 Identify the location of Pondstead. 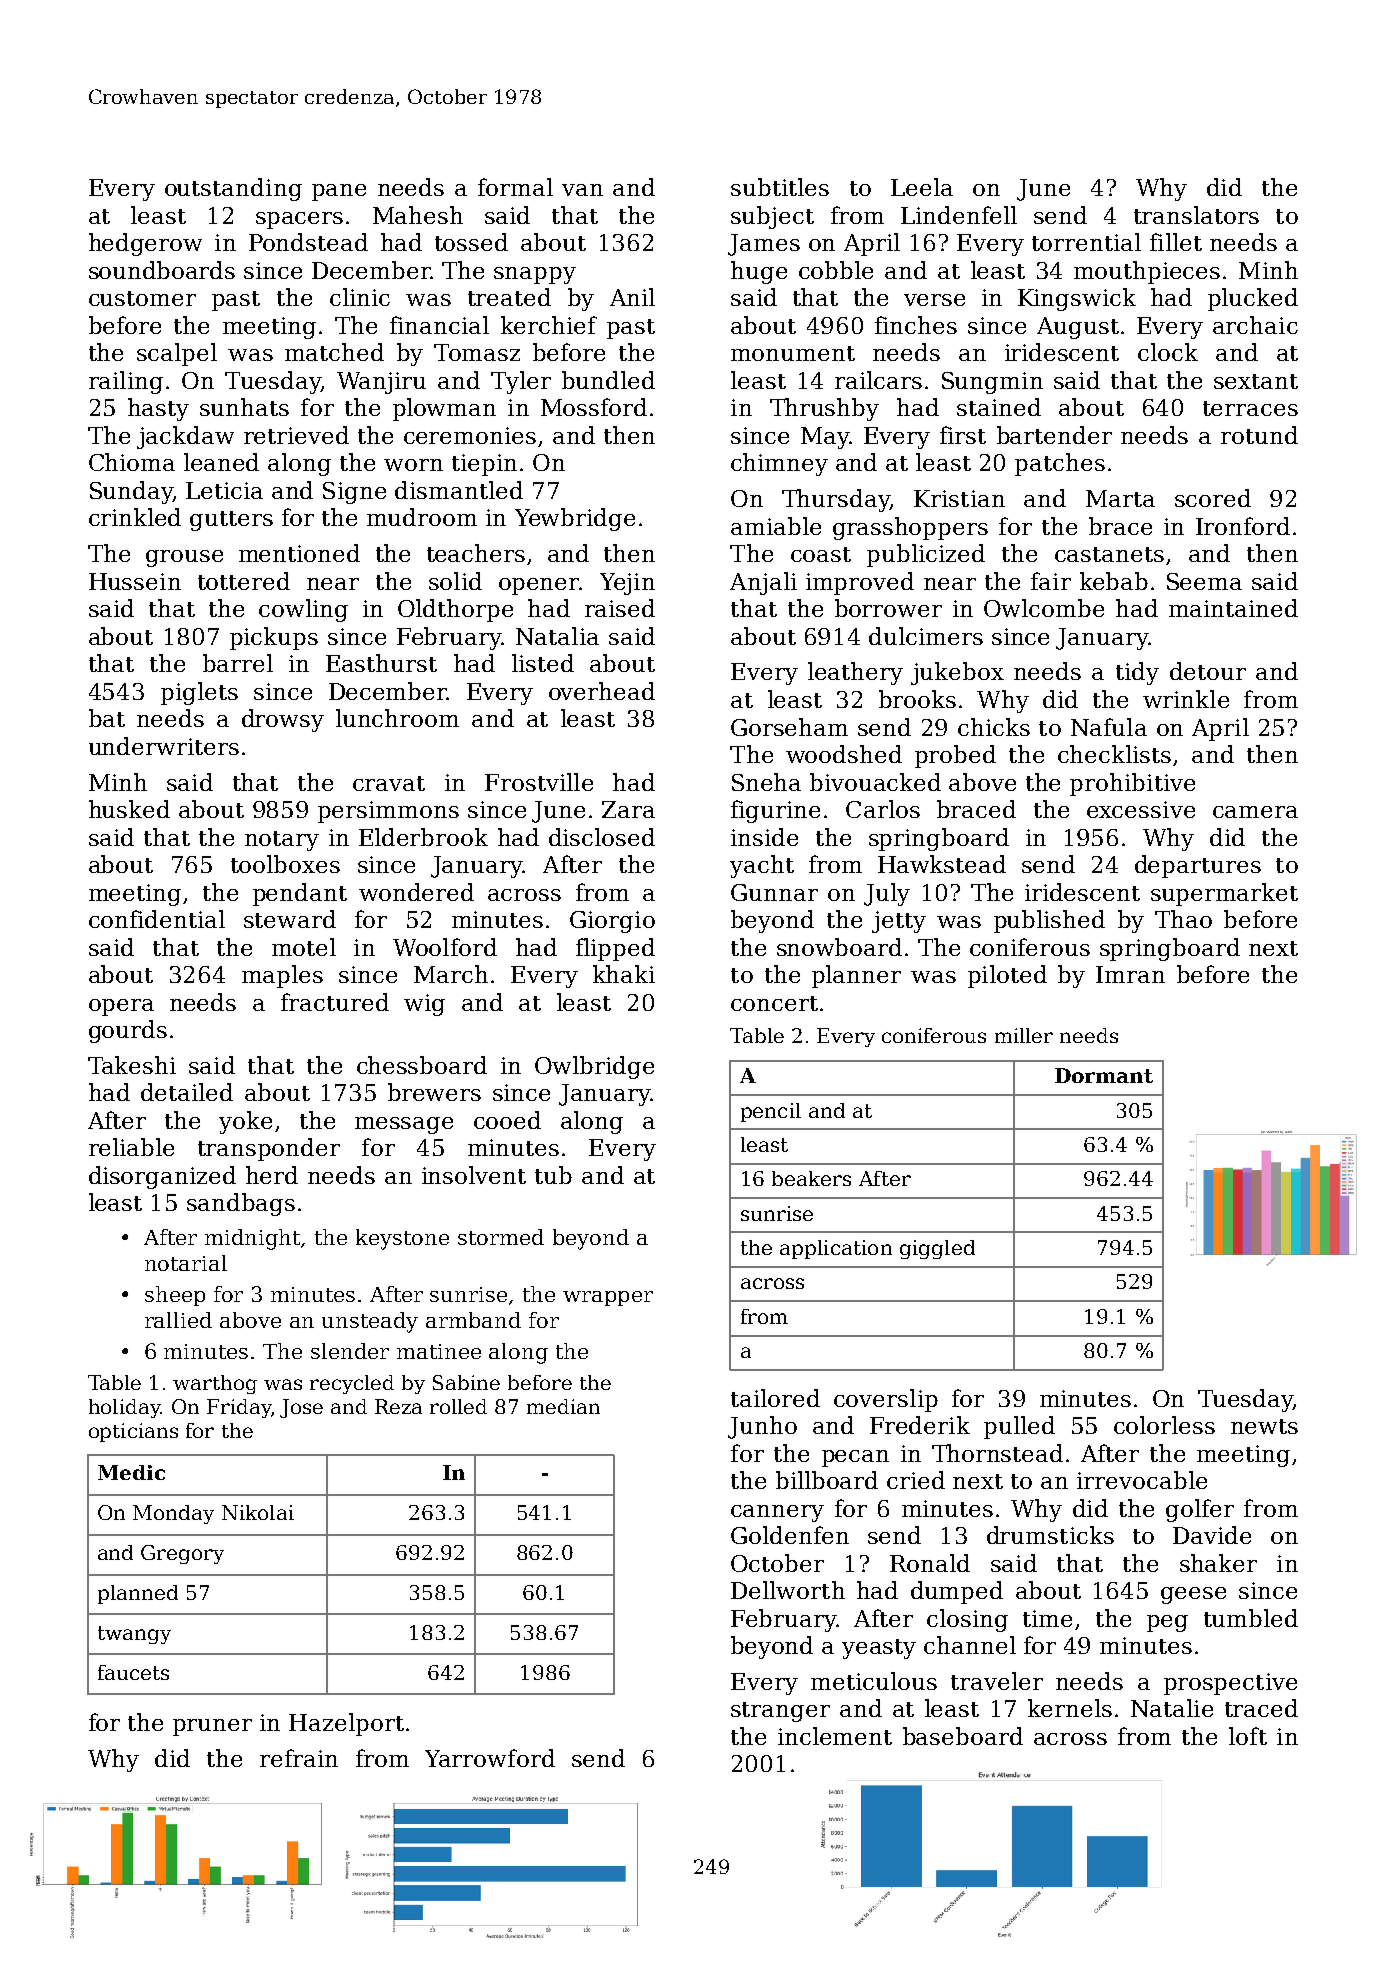
(308, 242).
